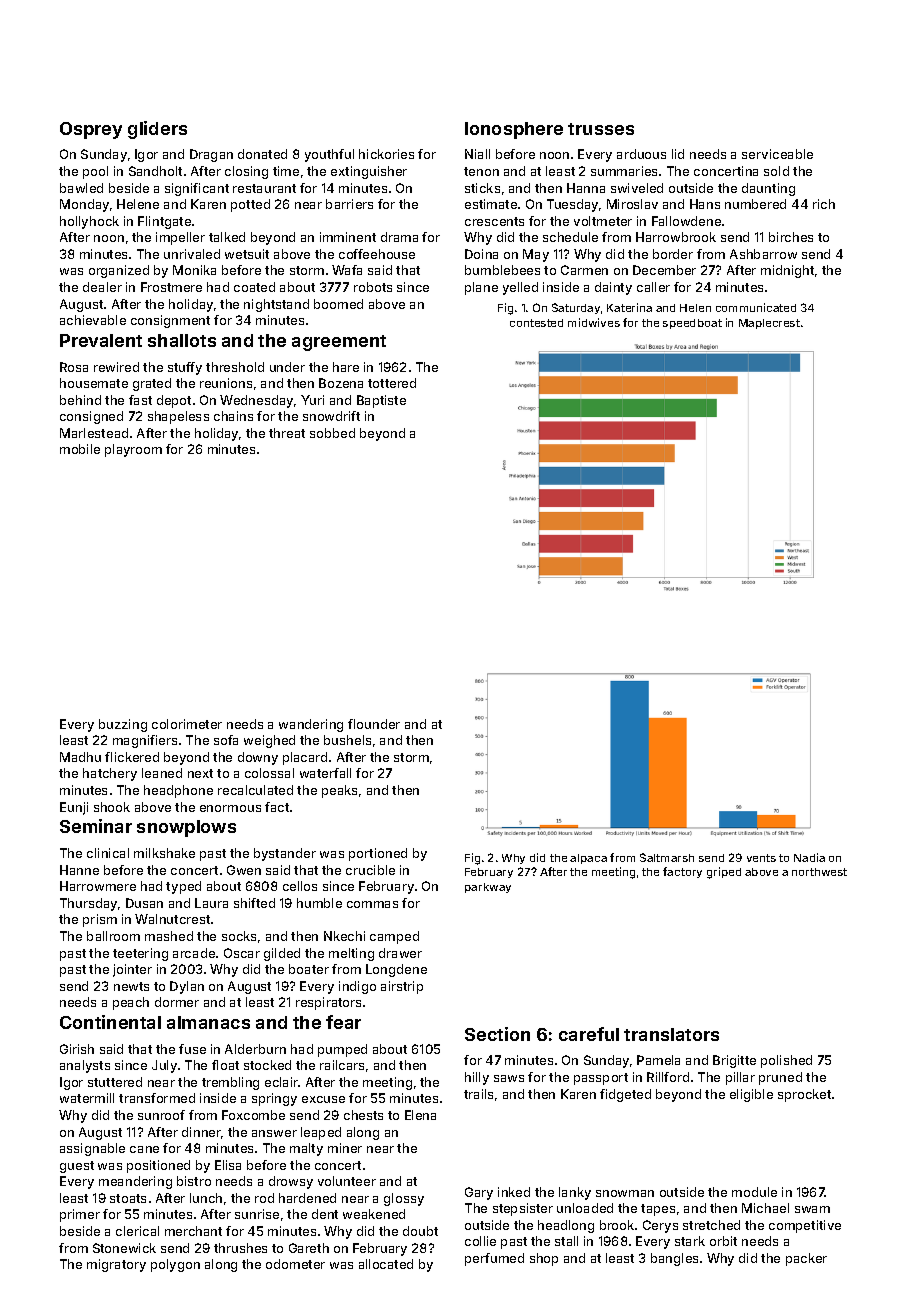 The height and width of the screenshot is (1316, 908). Describe the element at coordinates (420, 1115) in the screenshot. I see `Elena` at that location.
